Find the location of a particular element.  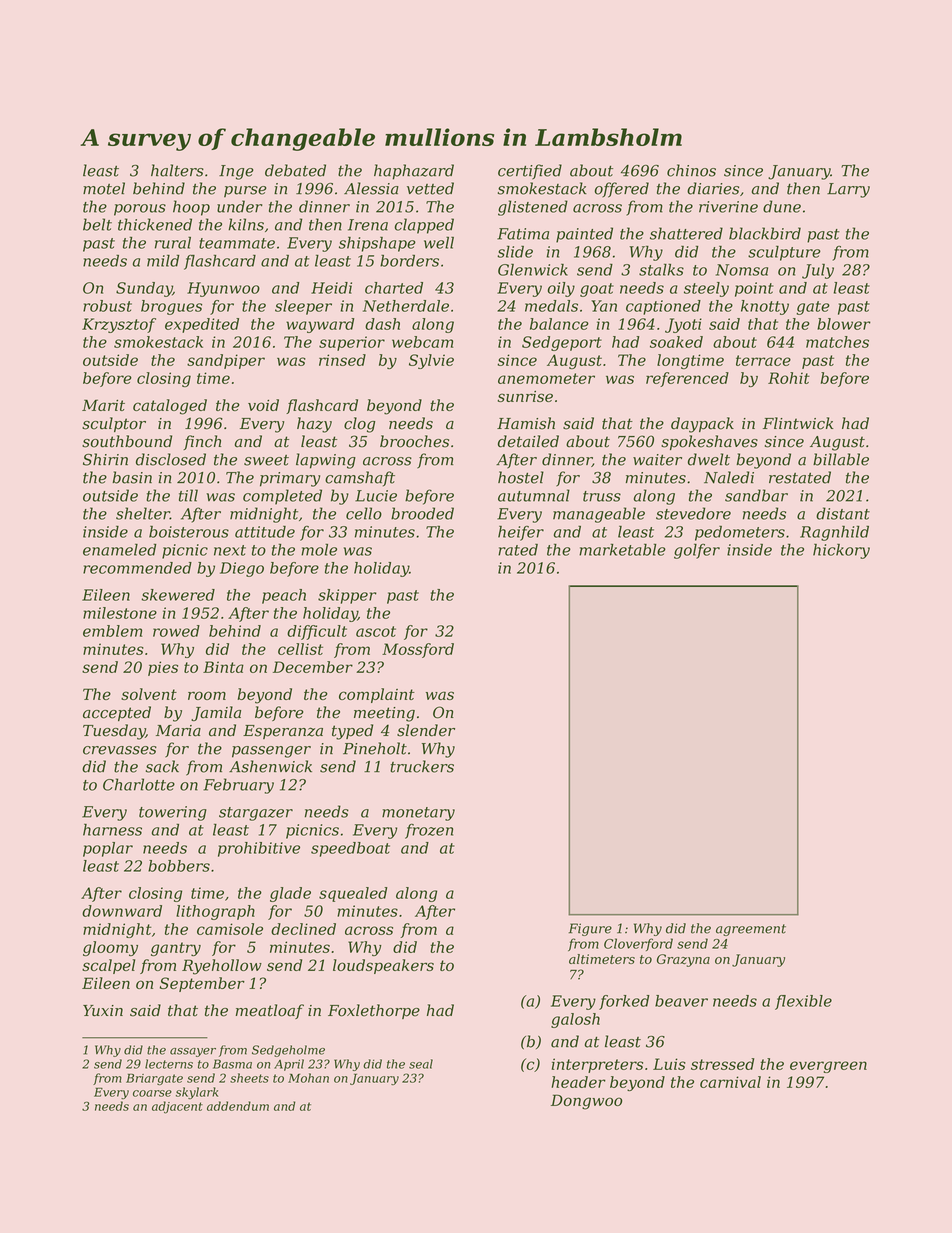

robust is located at coordinates (107, 306).
